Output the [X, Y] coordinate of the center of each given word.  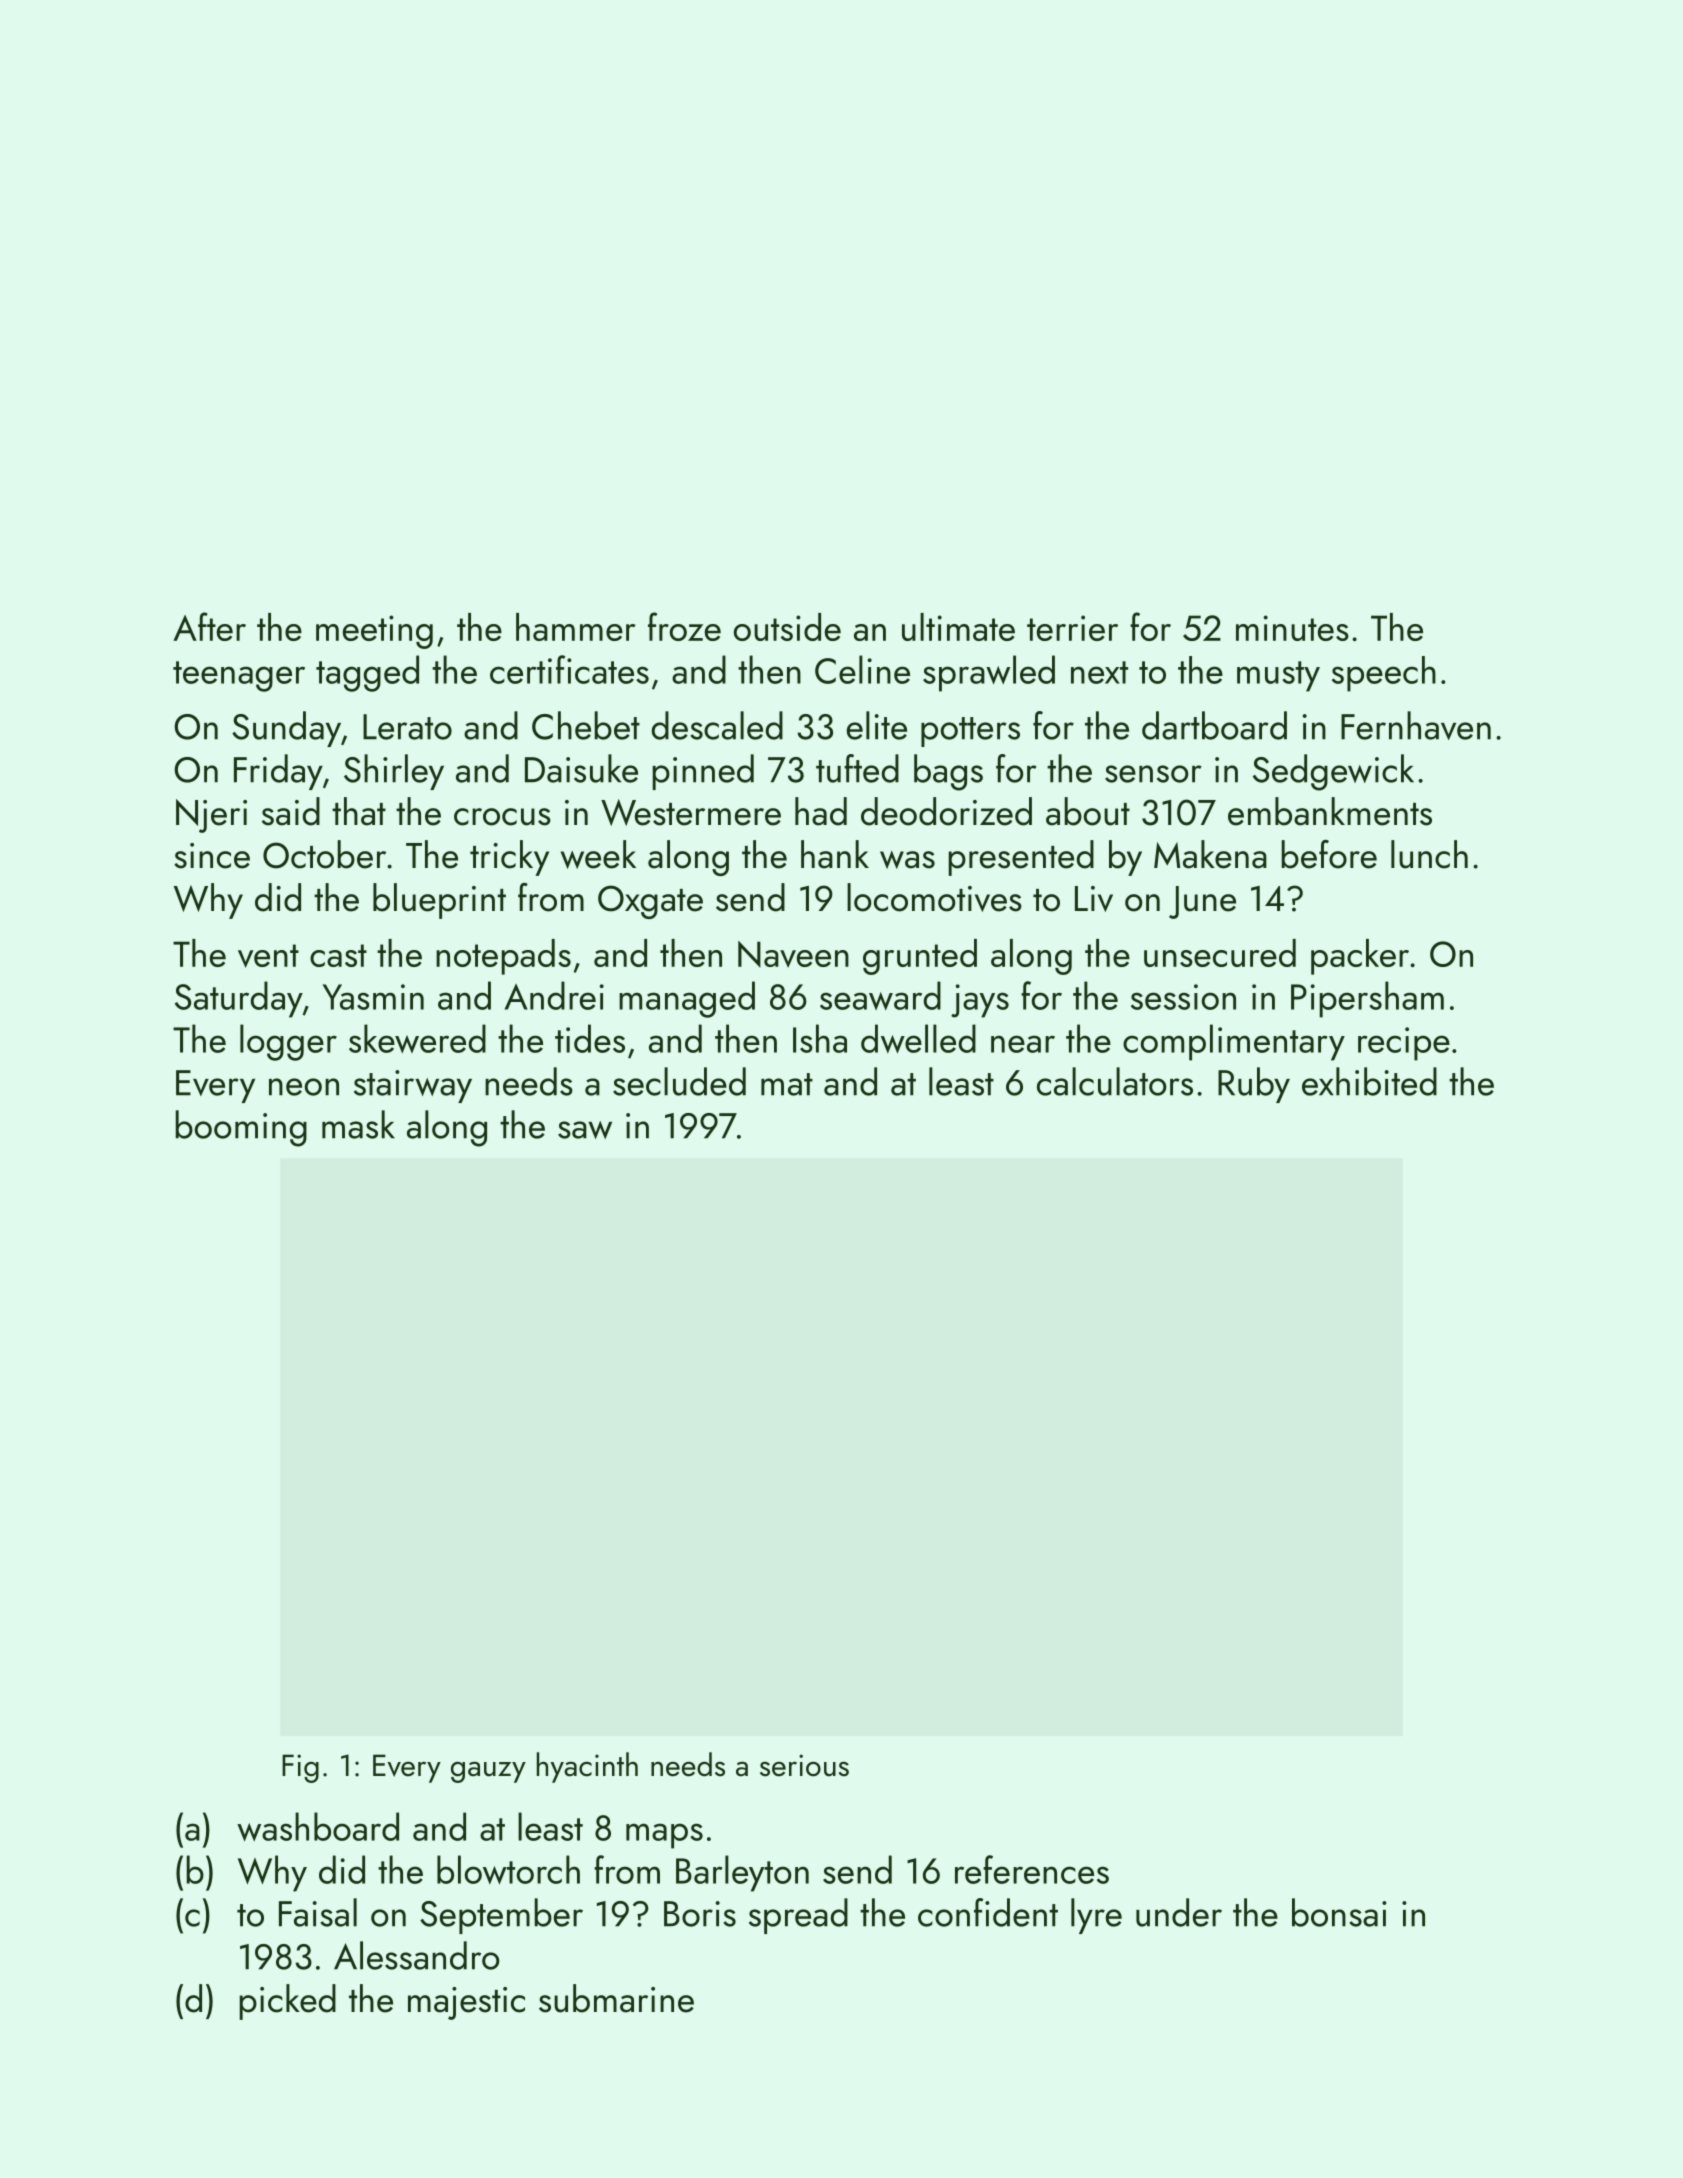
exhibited [1369, 1081]
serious [804, 1765]
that [359, 811]
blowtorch [508, 1869]
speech [1384, 674]
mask [358, 1124]
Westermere [691, 812]
